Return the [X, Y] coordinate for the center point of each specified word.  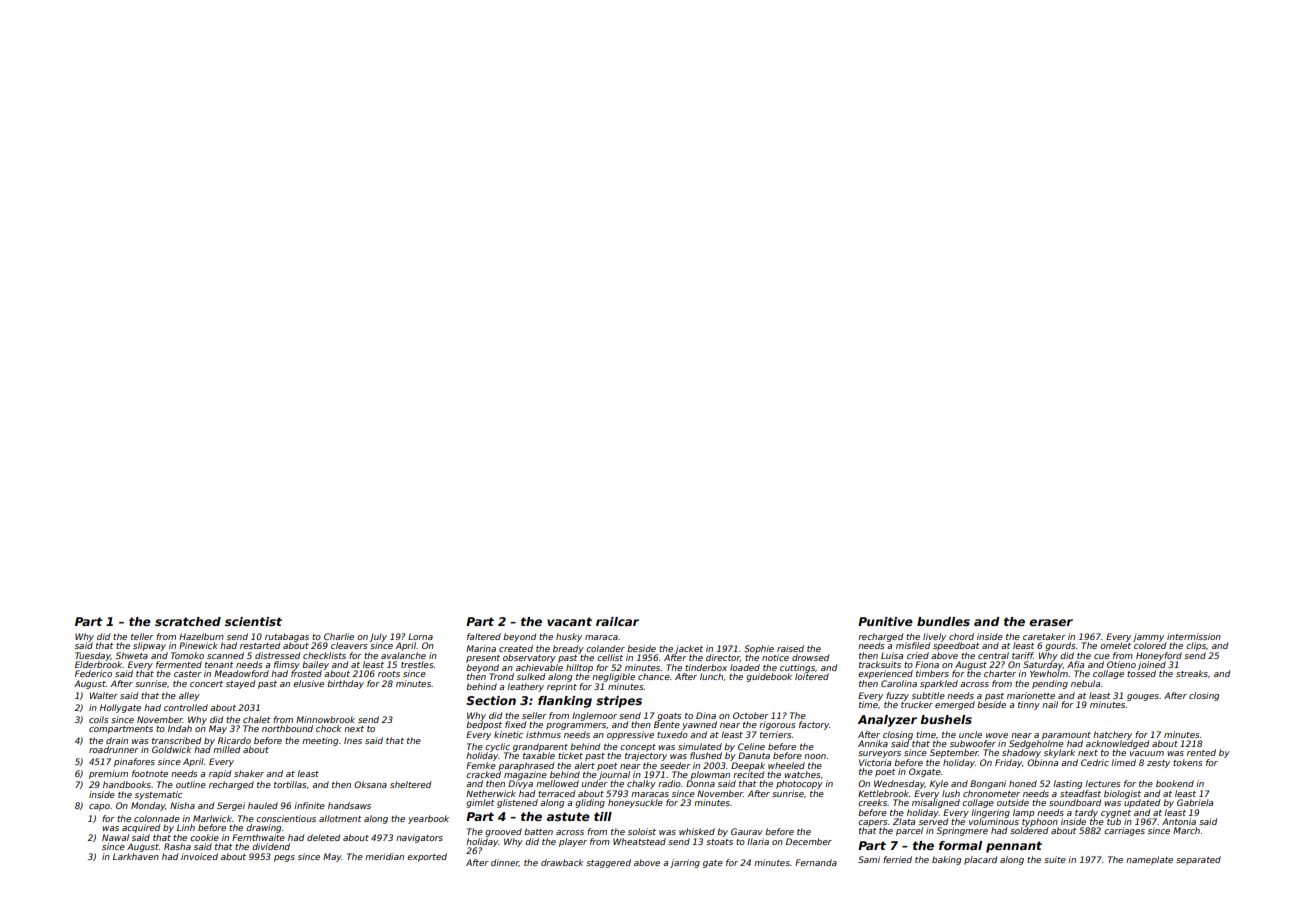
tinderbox [706, 667]
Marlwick [212, 818]
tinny [1029, 705]
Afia [1075, 664]
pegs [284, 858]
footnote [150, 773]
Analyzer [887, 721]
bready [568, 649]
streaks [1192, 673]
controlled [186, 707]
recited [748, 774]
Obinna [1042, 762]
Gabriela [1195, 802]
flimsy [287, 665]
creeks [872, 802]
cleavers [349, 645]
